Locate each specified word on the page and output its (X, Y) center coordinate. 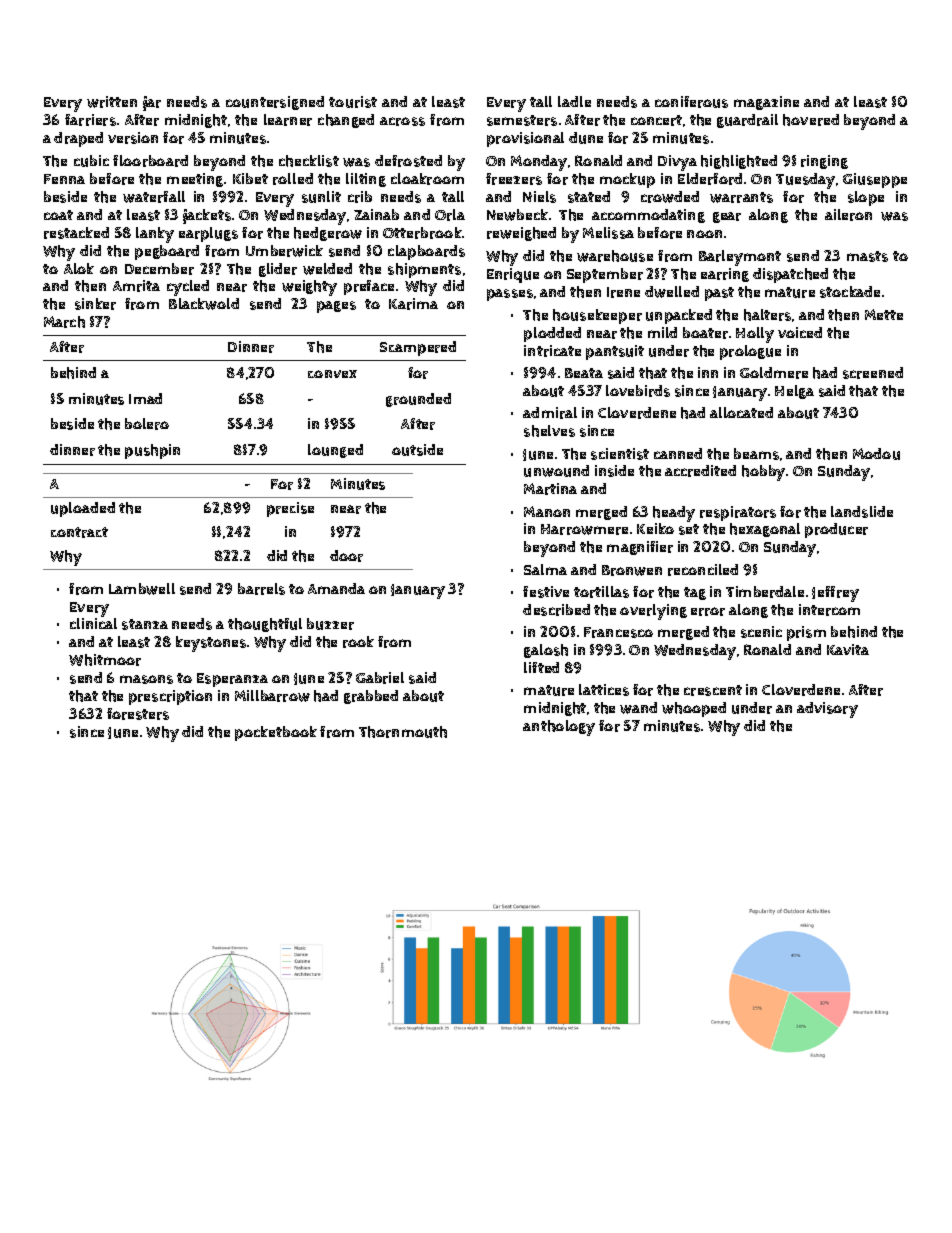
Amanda (336, 588)
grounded (418, 400)
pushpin (152, 451)
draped (78, 139)
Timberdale (765, 592)
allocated (741, 412)
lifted (541, 667)
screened (873, 373)
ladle (574, 101)
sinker (95, 304)
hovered (811, 120)
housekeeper (597, 316)
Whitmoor (105, 660)
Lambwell (142, 589)
